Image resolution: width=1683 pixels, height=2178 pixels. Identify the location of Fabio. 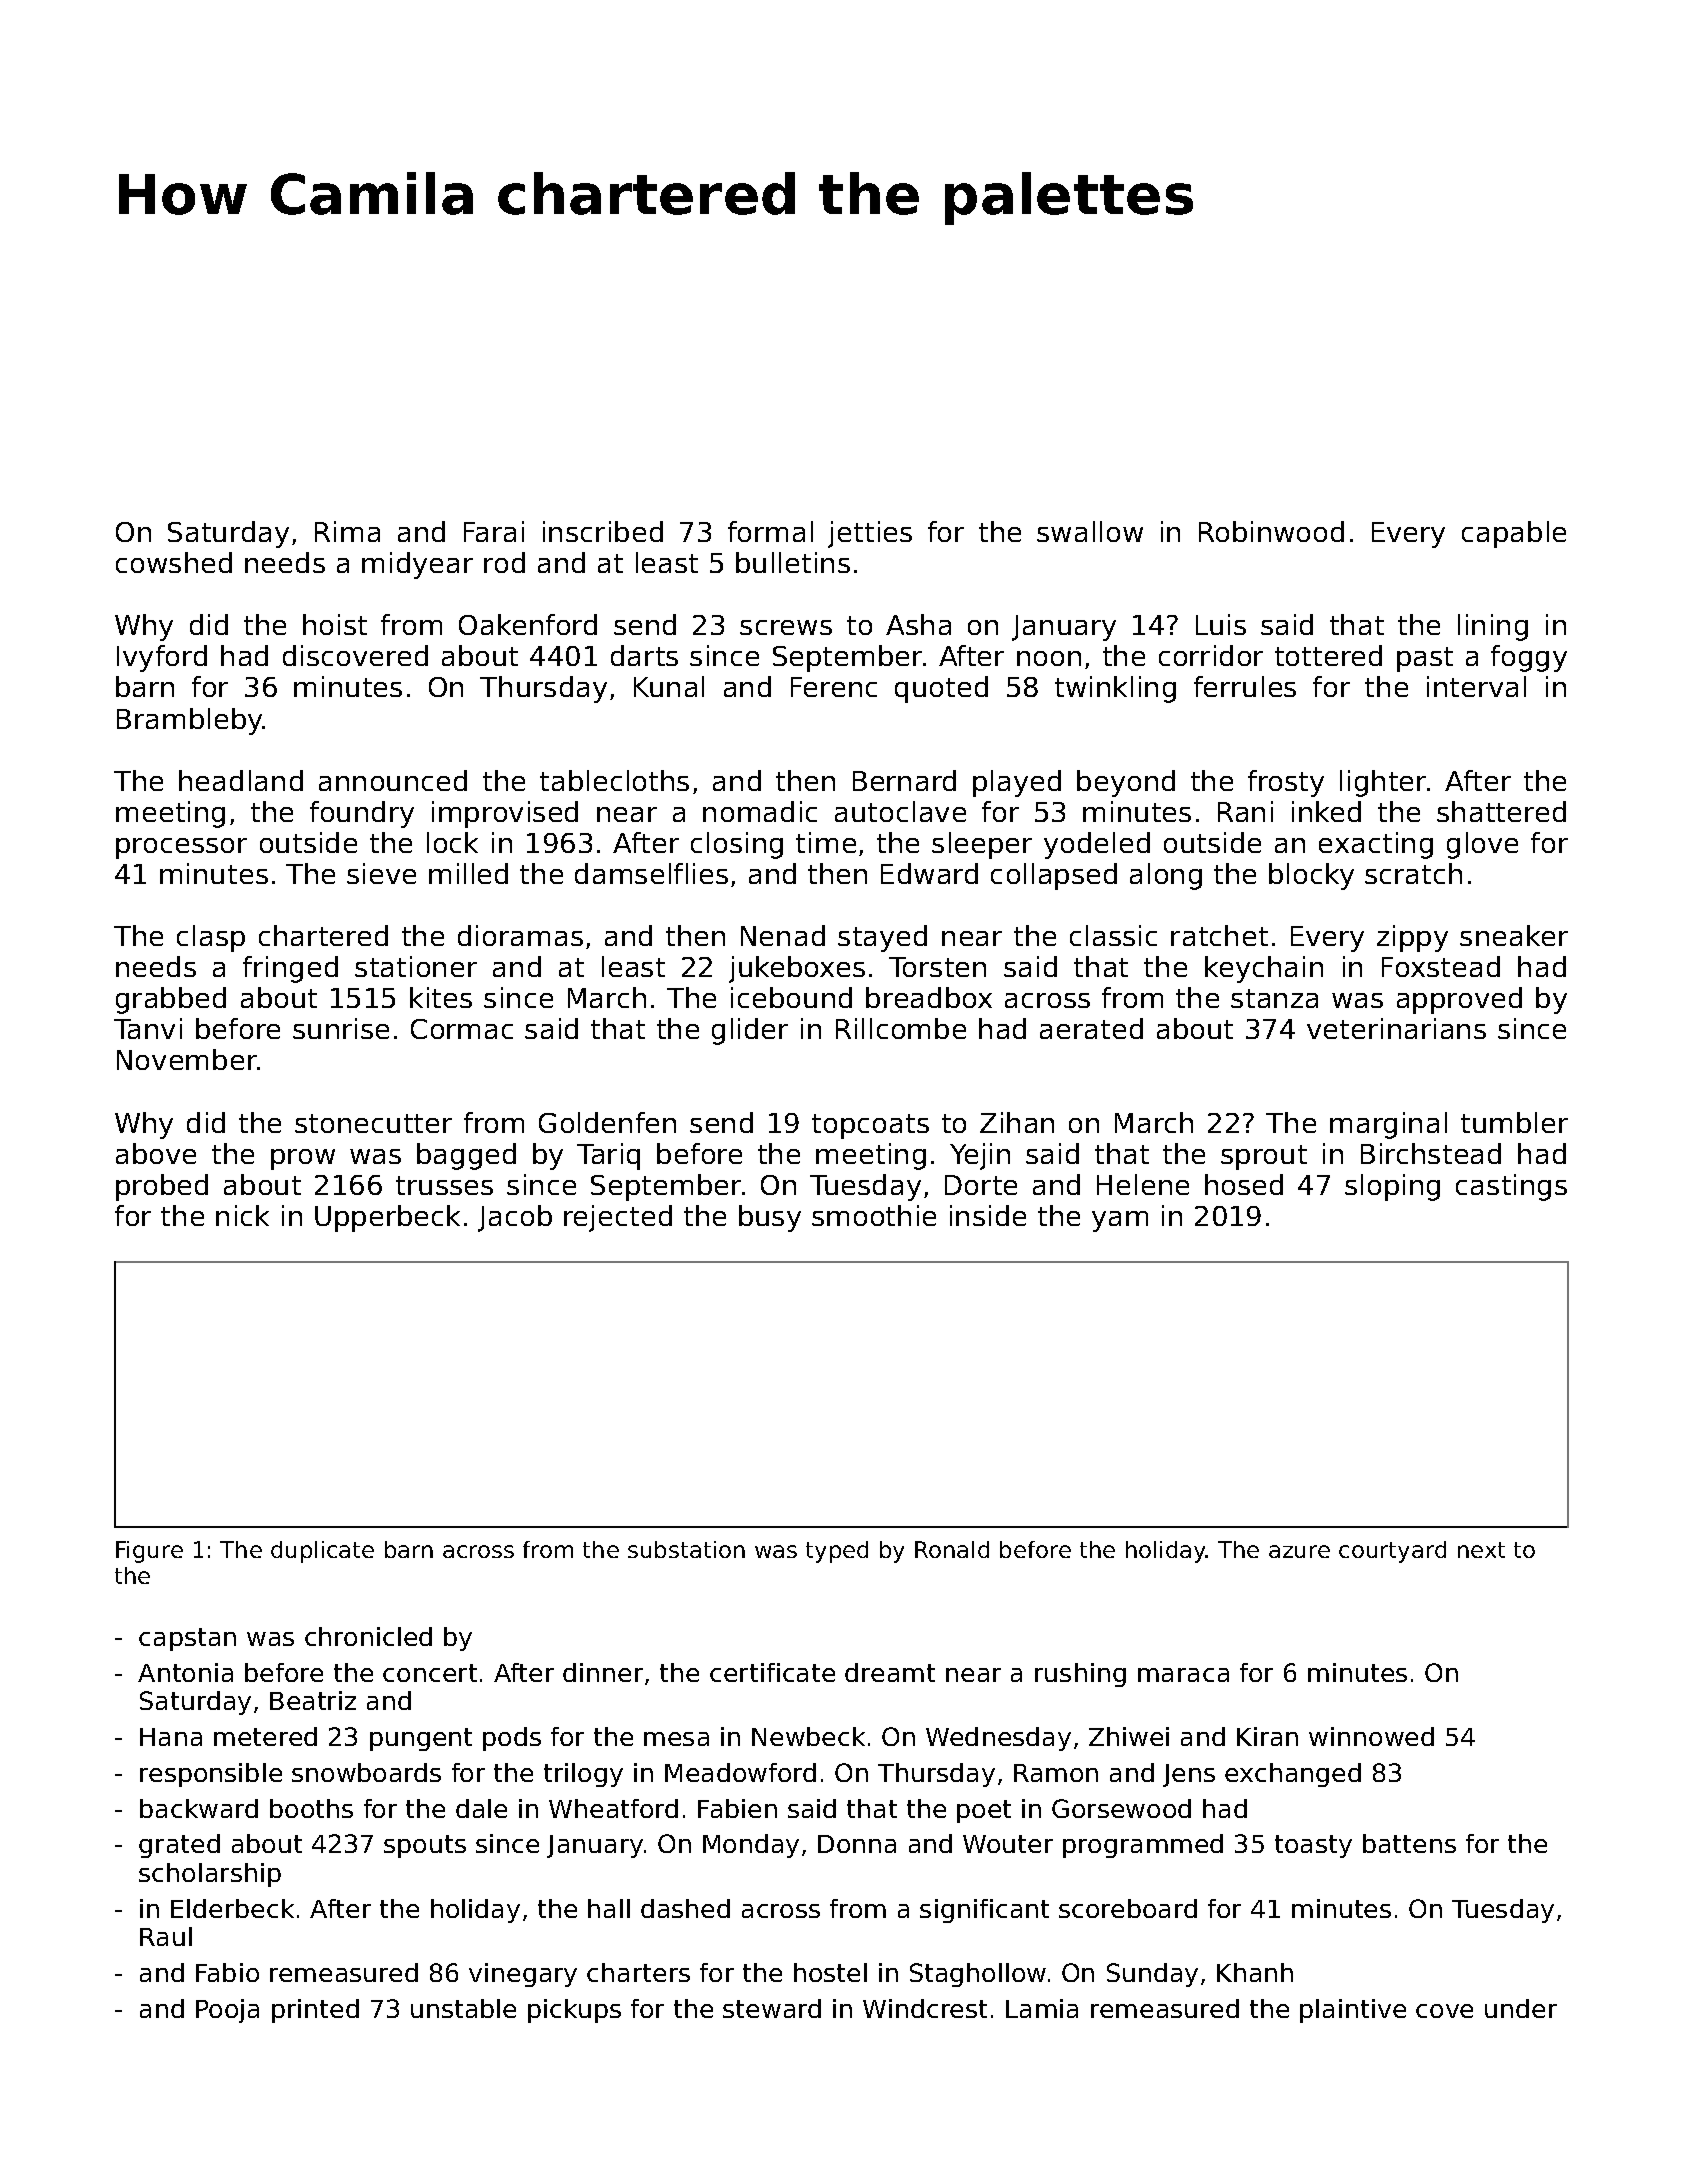
(227, 1972).
